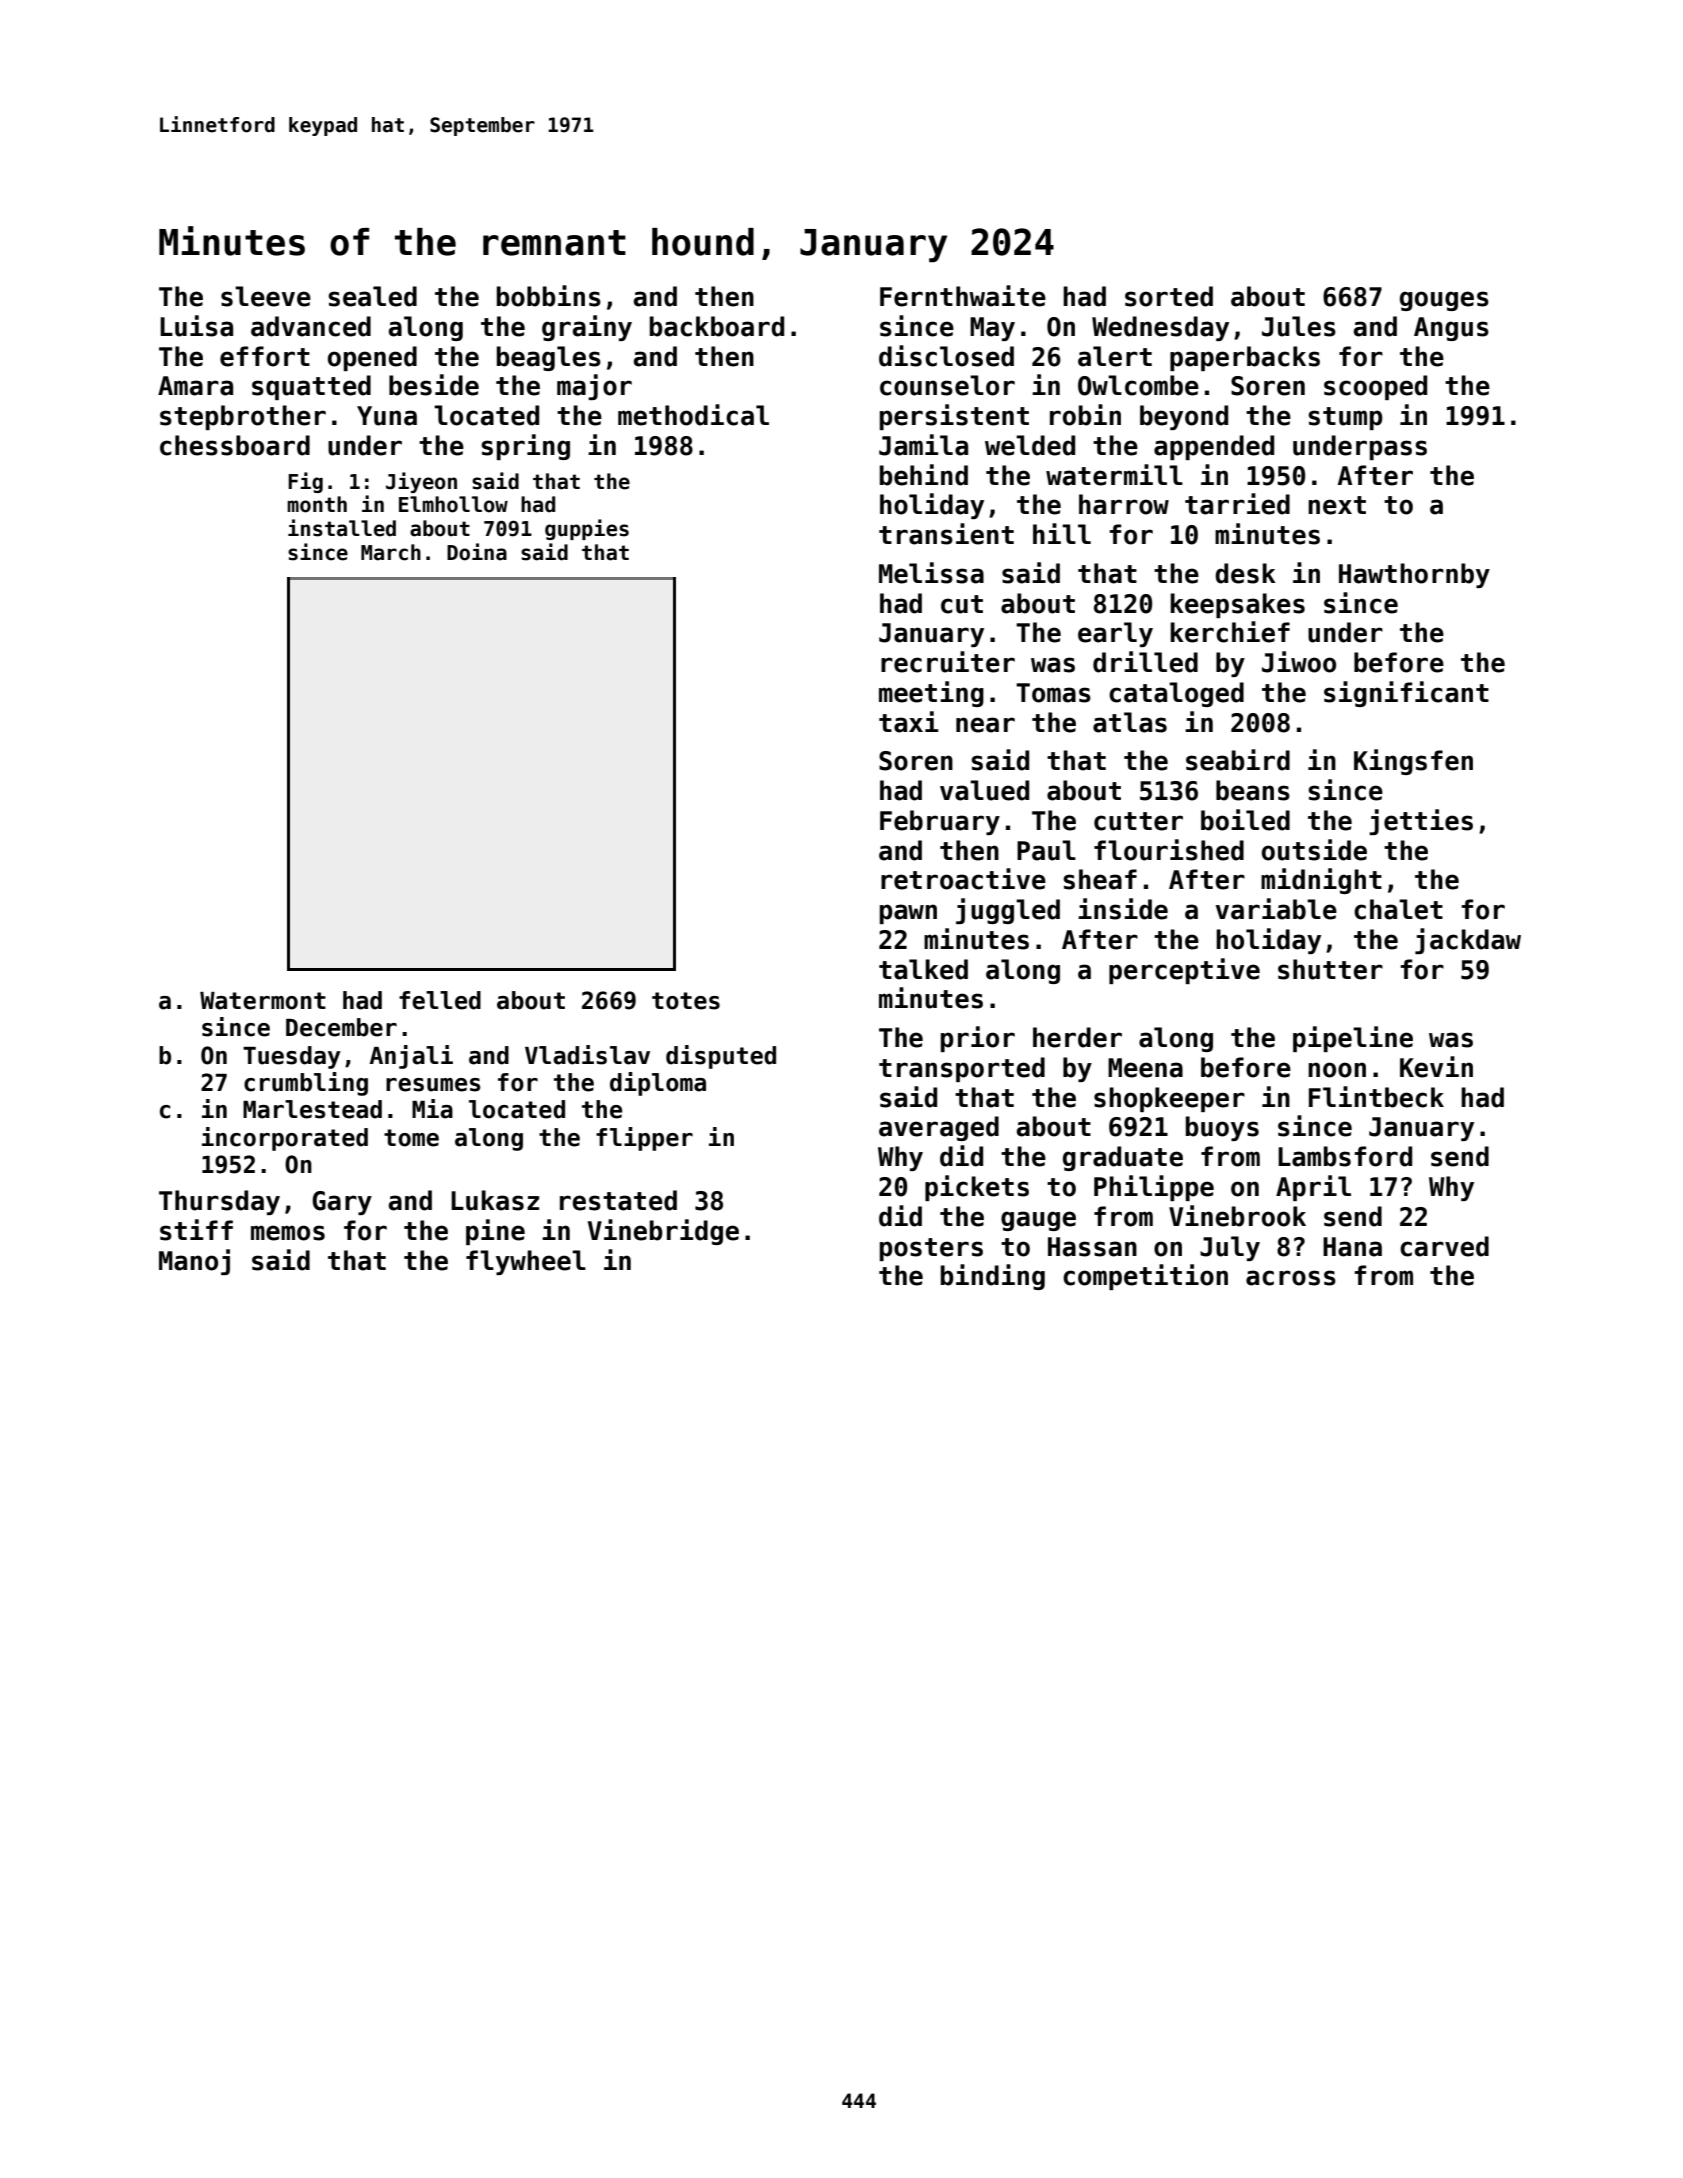 This screenshot has height=2178, width=1683. What do you see at coordinates (923, 445) in the screenshot?
I see `Jamila` at bounding box center [923, 445].
